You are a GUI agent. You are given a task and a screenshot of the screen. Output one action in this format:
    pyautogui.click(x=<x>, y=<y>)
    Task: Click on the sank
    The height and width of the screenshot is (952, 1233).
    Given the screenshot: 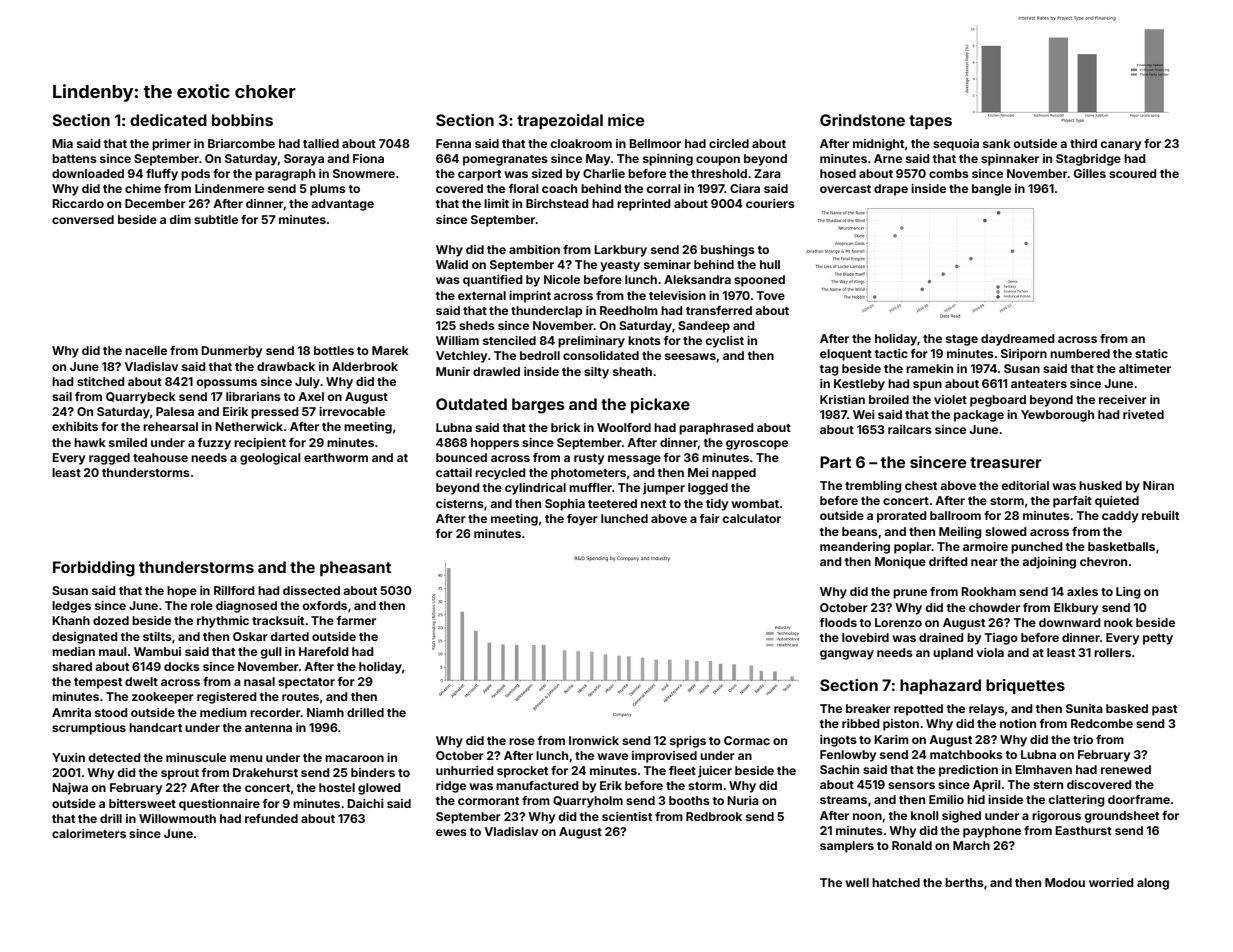 What is the action you would take?
    pyautogui.click(x=997, y=143)
